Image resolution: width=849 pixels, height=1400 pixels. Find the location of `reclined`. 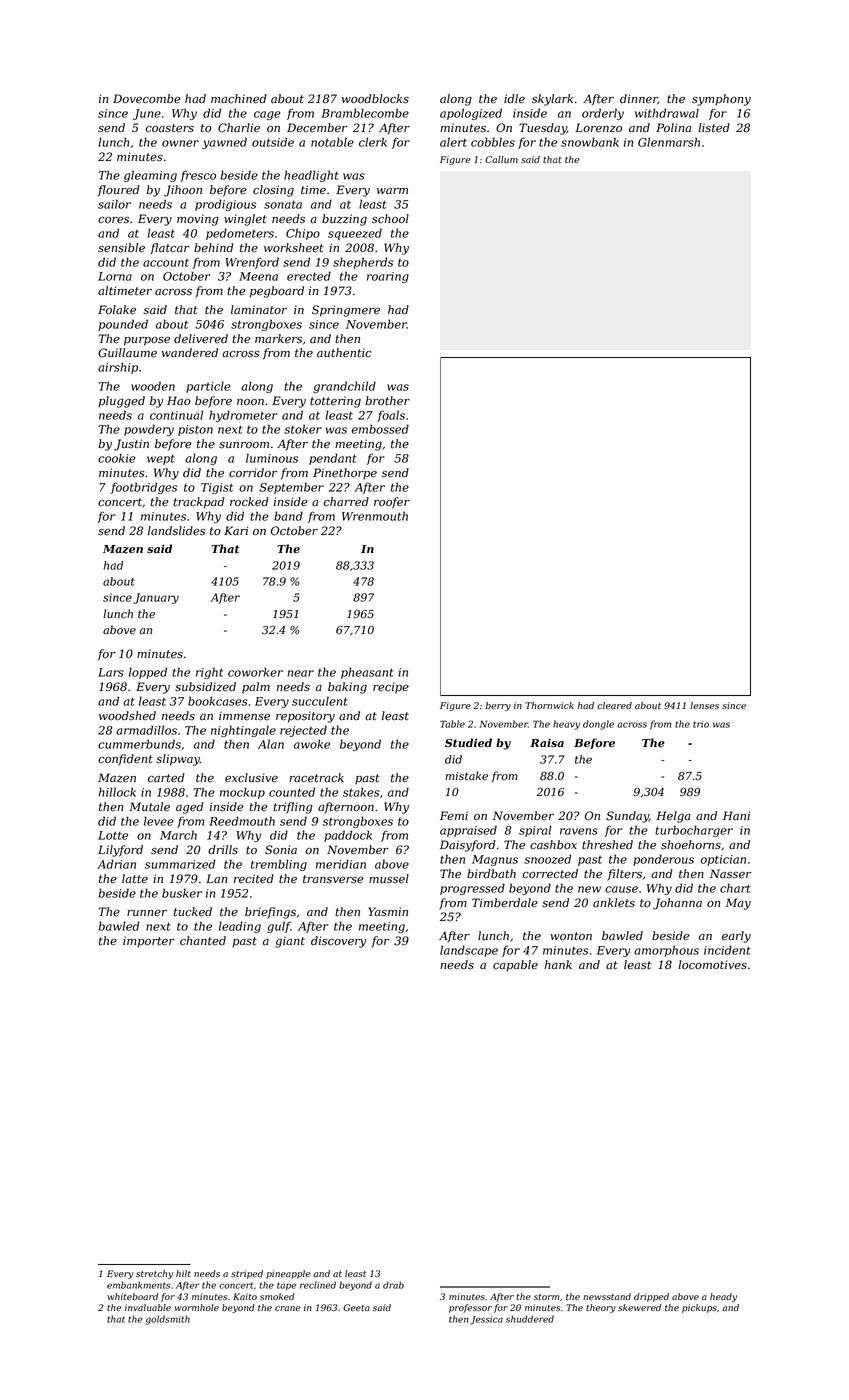

reclined is located at coordinates (318, 1285).
